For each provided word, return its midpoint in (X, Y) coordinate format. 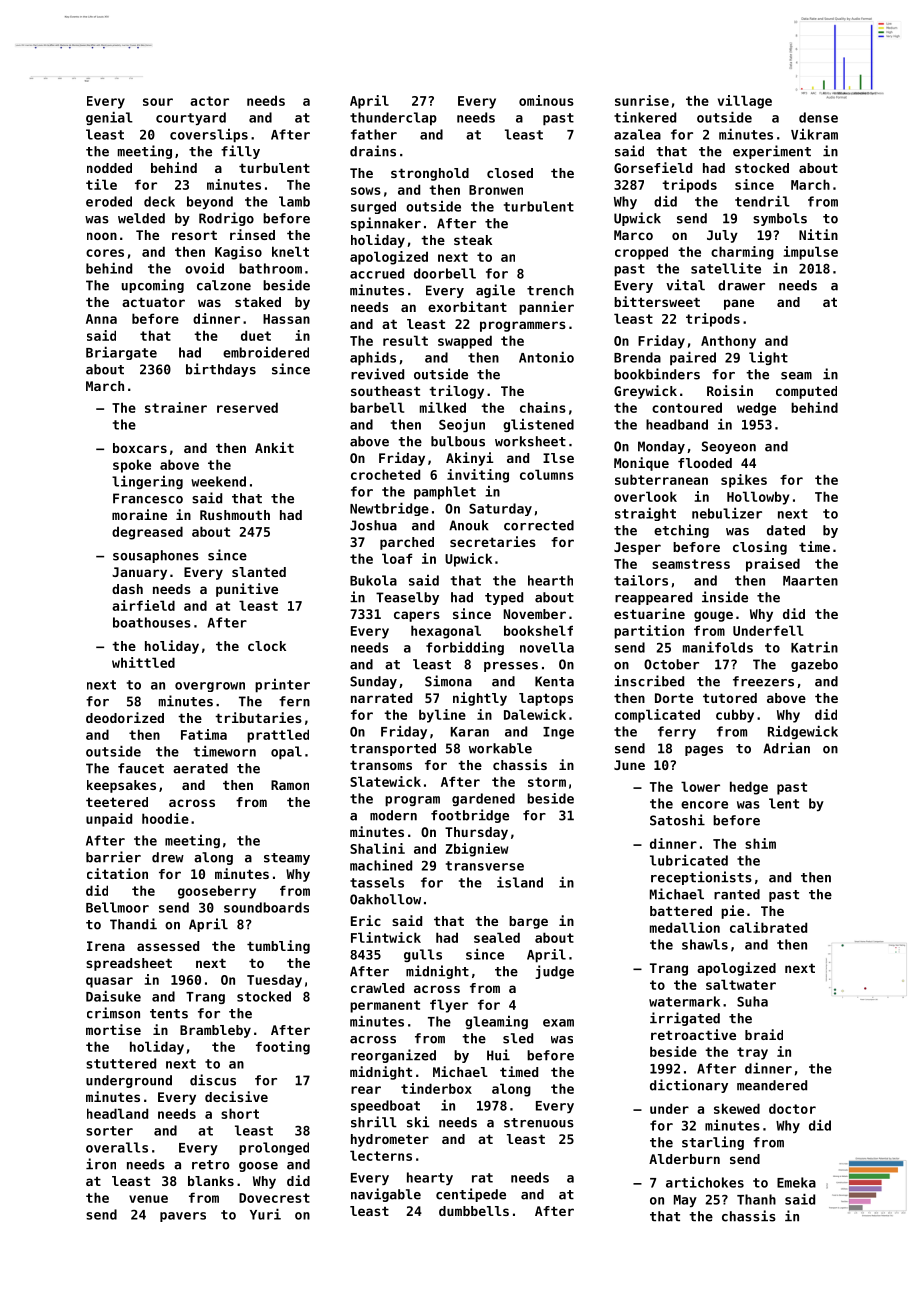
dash (127, 589)
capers (417, 616)
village (745, 102)
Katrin (814, 647)
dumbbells (474, 1211)
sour (158, 102)
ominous (546, 100)
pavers (183, 1217)
